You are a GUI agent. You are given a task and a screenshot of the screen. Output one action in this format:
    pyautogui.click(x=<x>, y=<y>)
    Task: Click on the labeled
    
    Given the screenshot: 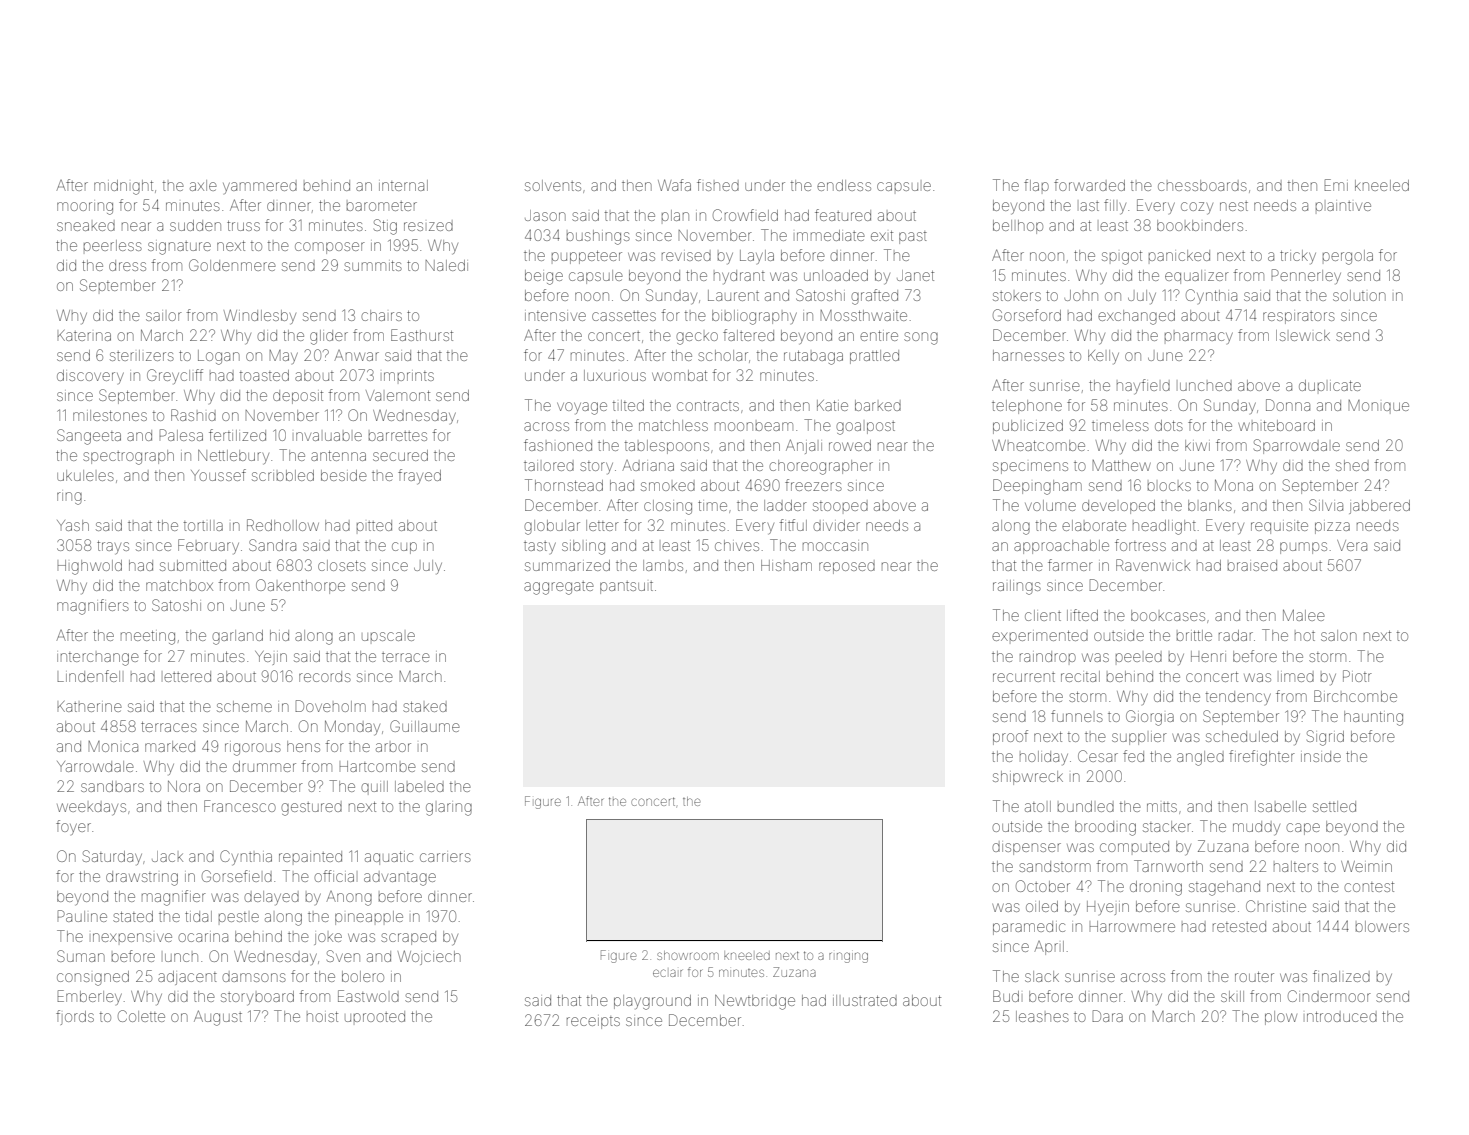 What is the action you would take?
    pyautogui.click(x=419, y=786)
